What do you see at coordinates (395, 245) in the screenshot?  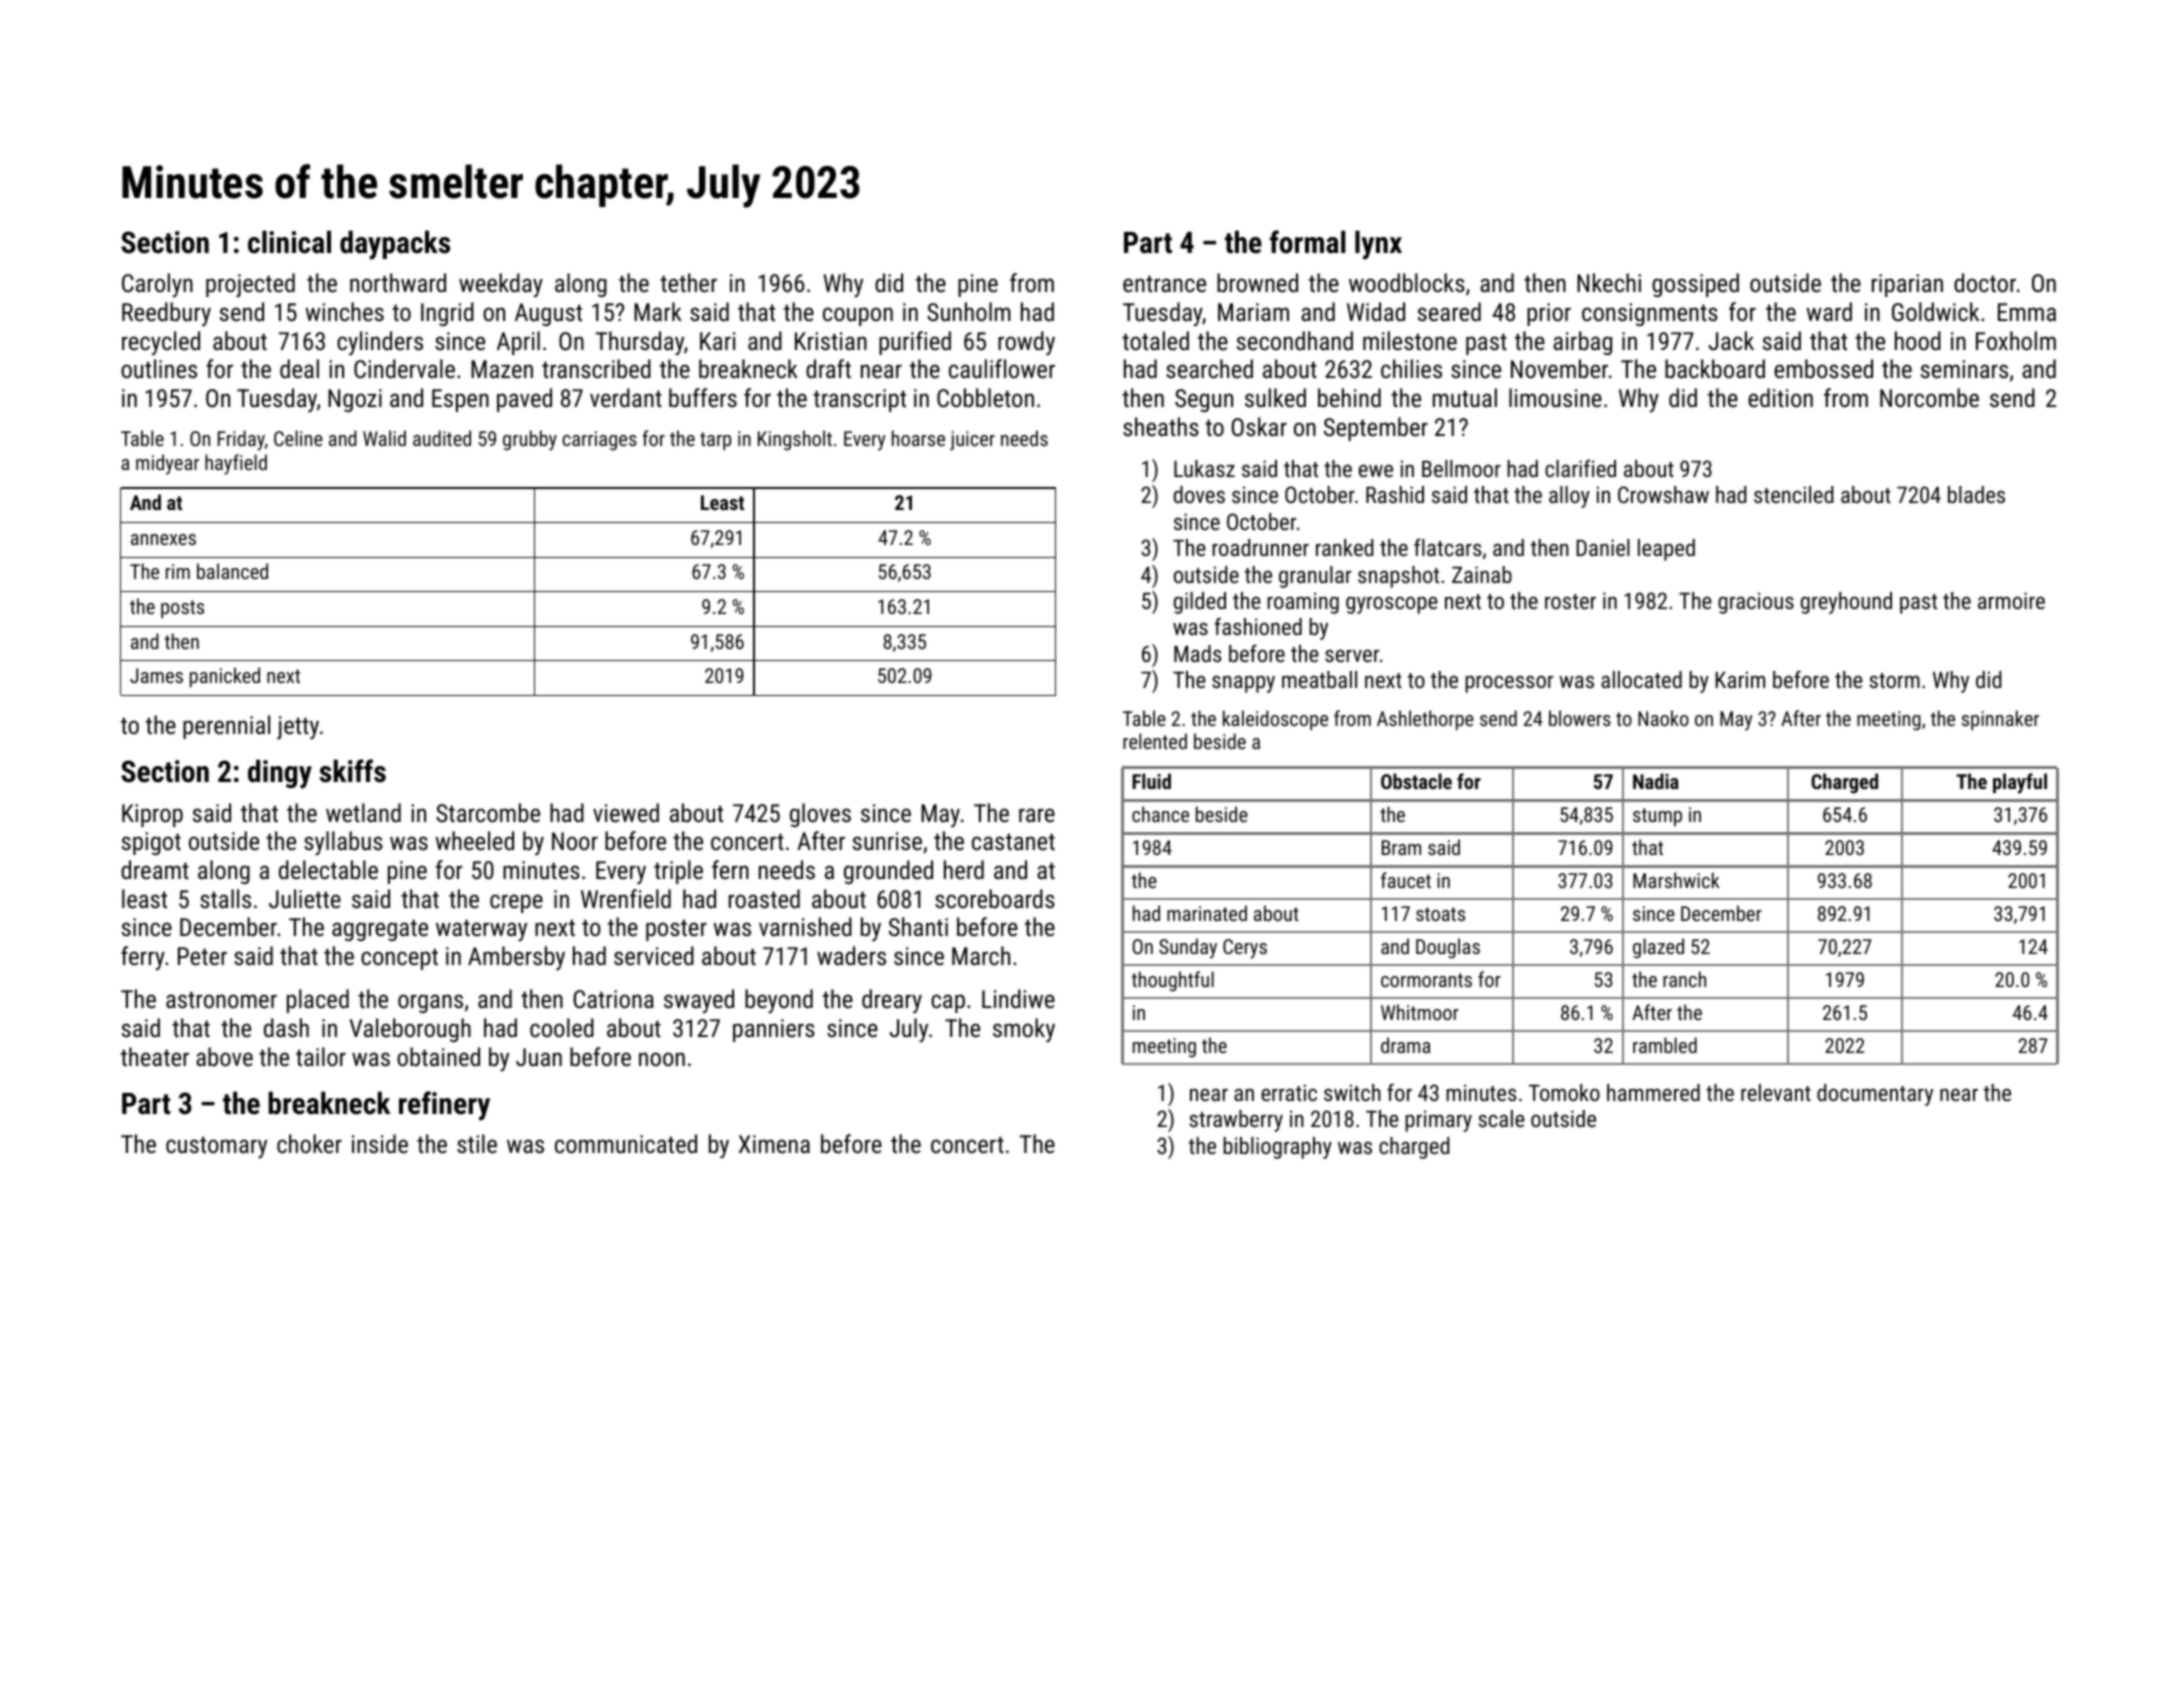 I see `daypacks` at bounding box center [395, 245].
